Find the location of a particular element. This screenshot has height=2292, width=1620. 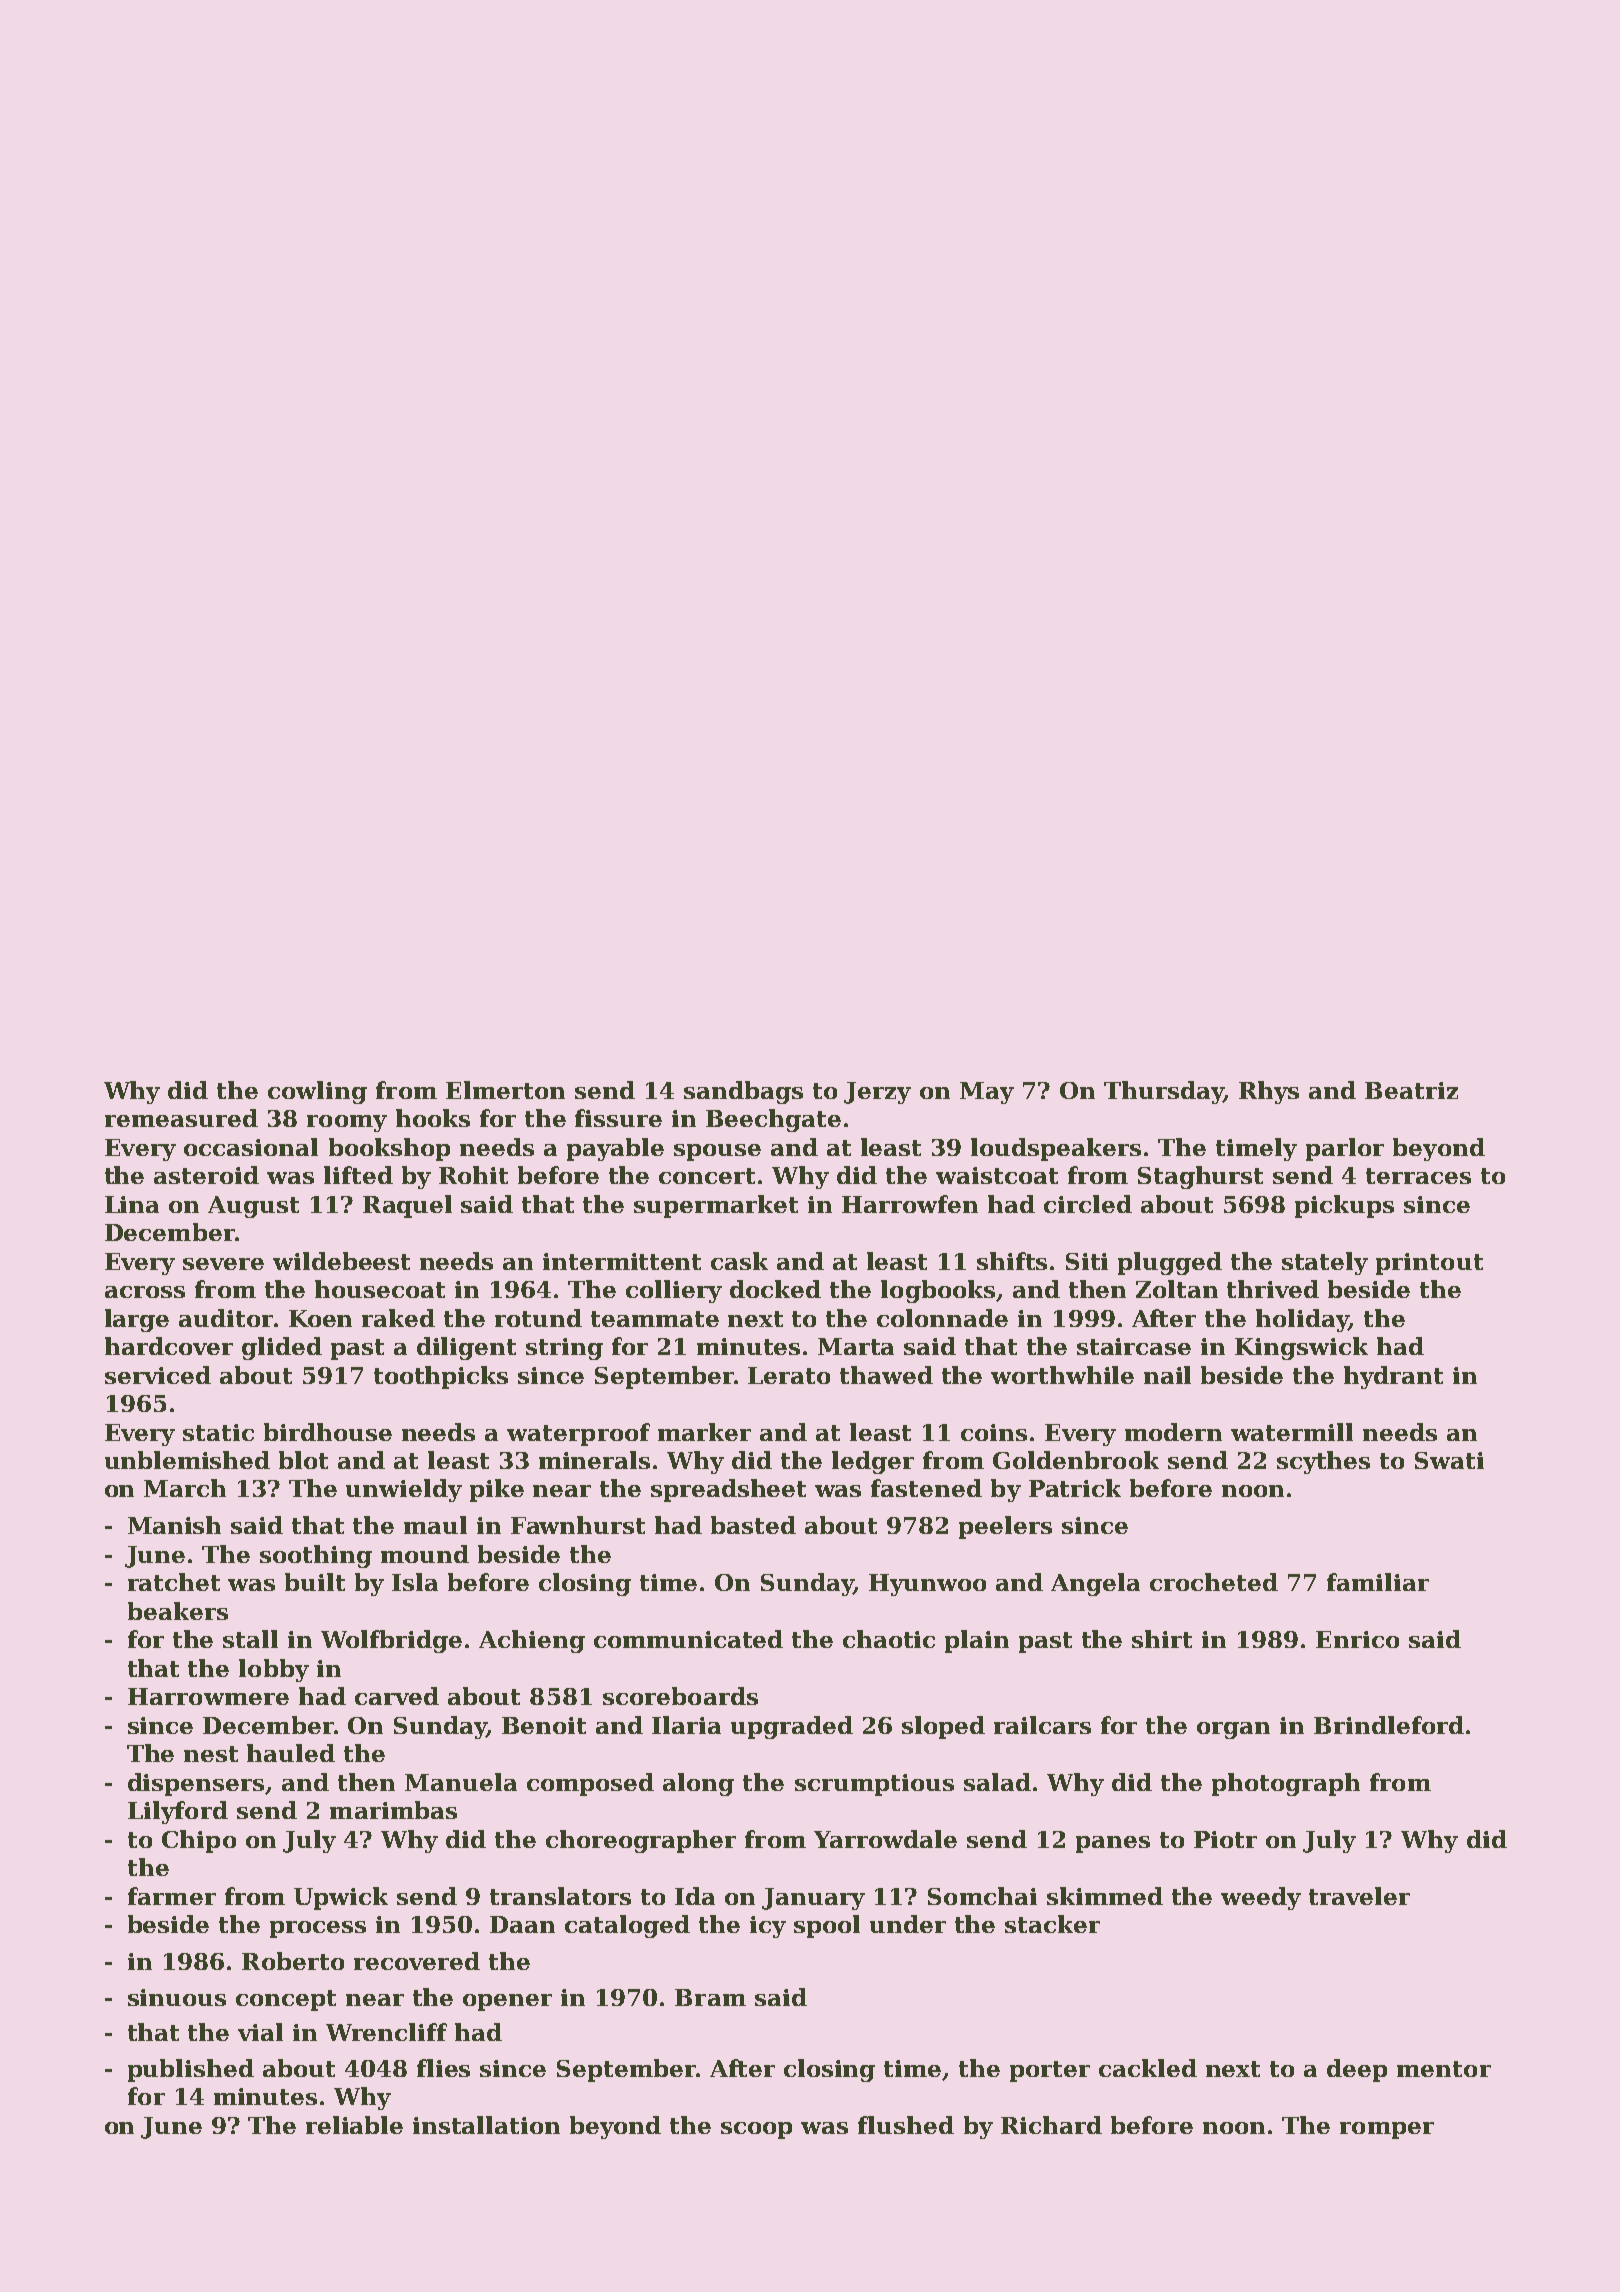

Thursday is located at coordinates (1164, 1092).
